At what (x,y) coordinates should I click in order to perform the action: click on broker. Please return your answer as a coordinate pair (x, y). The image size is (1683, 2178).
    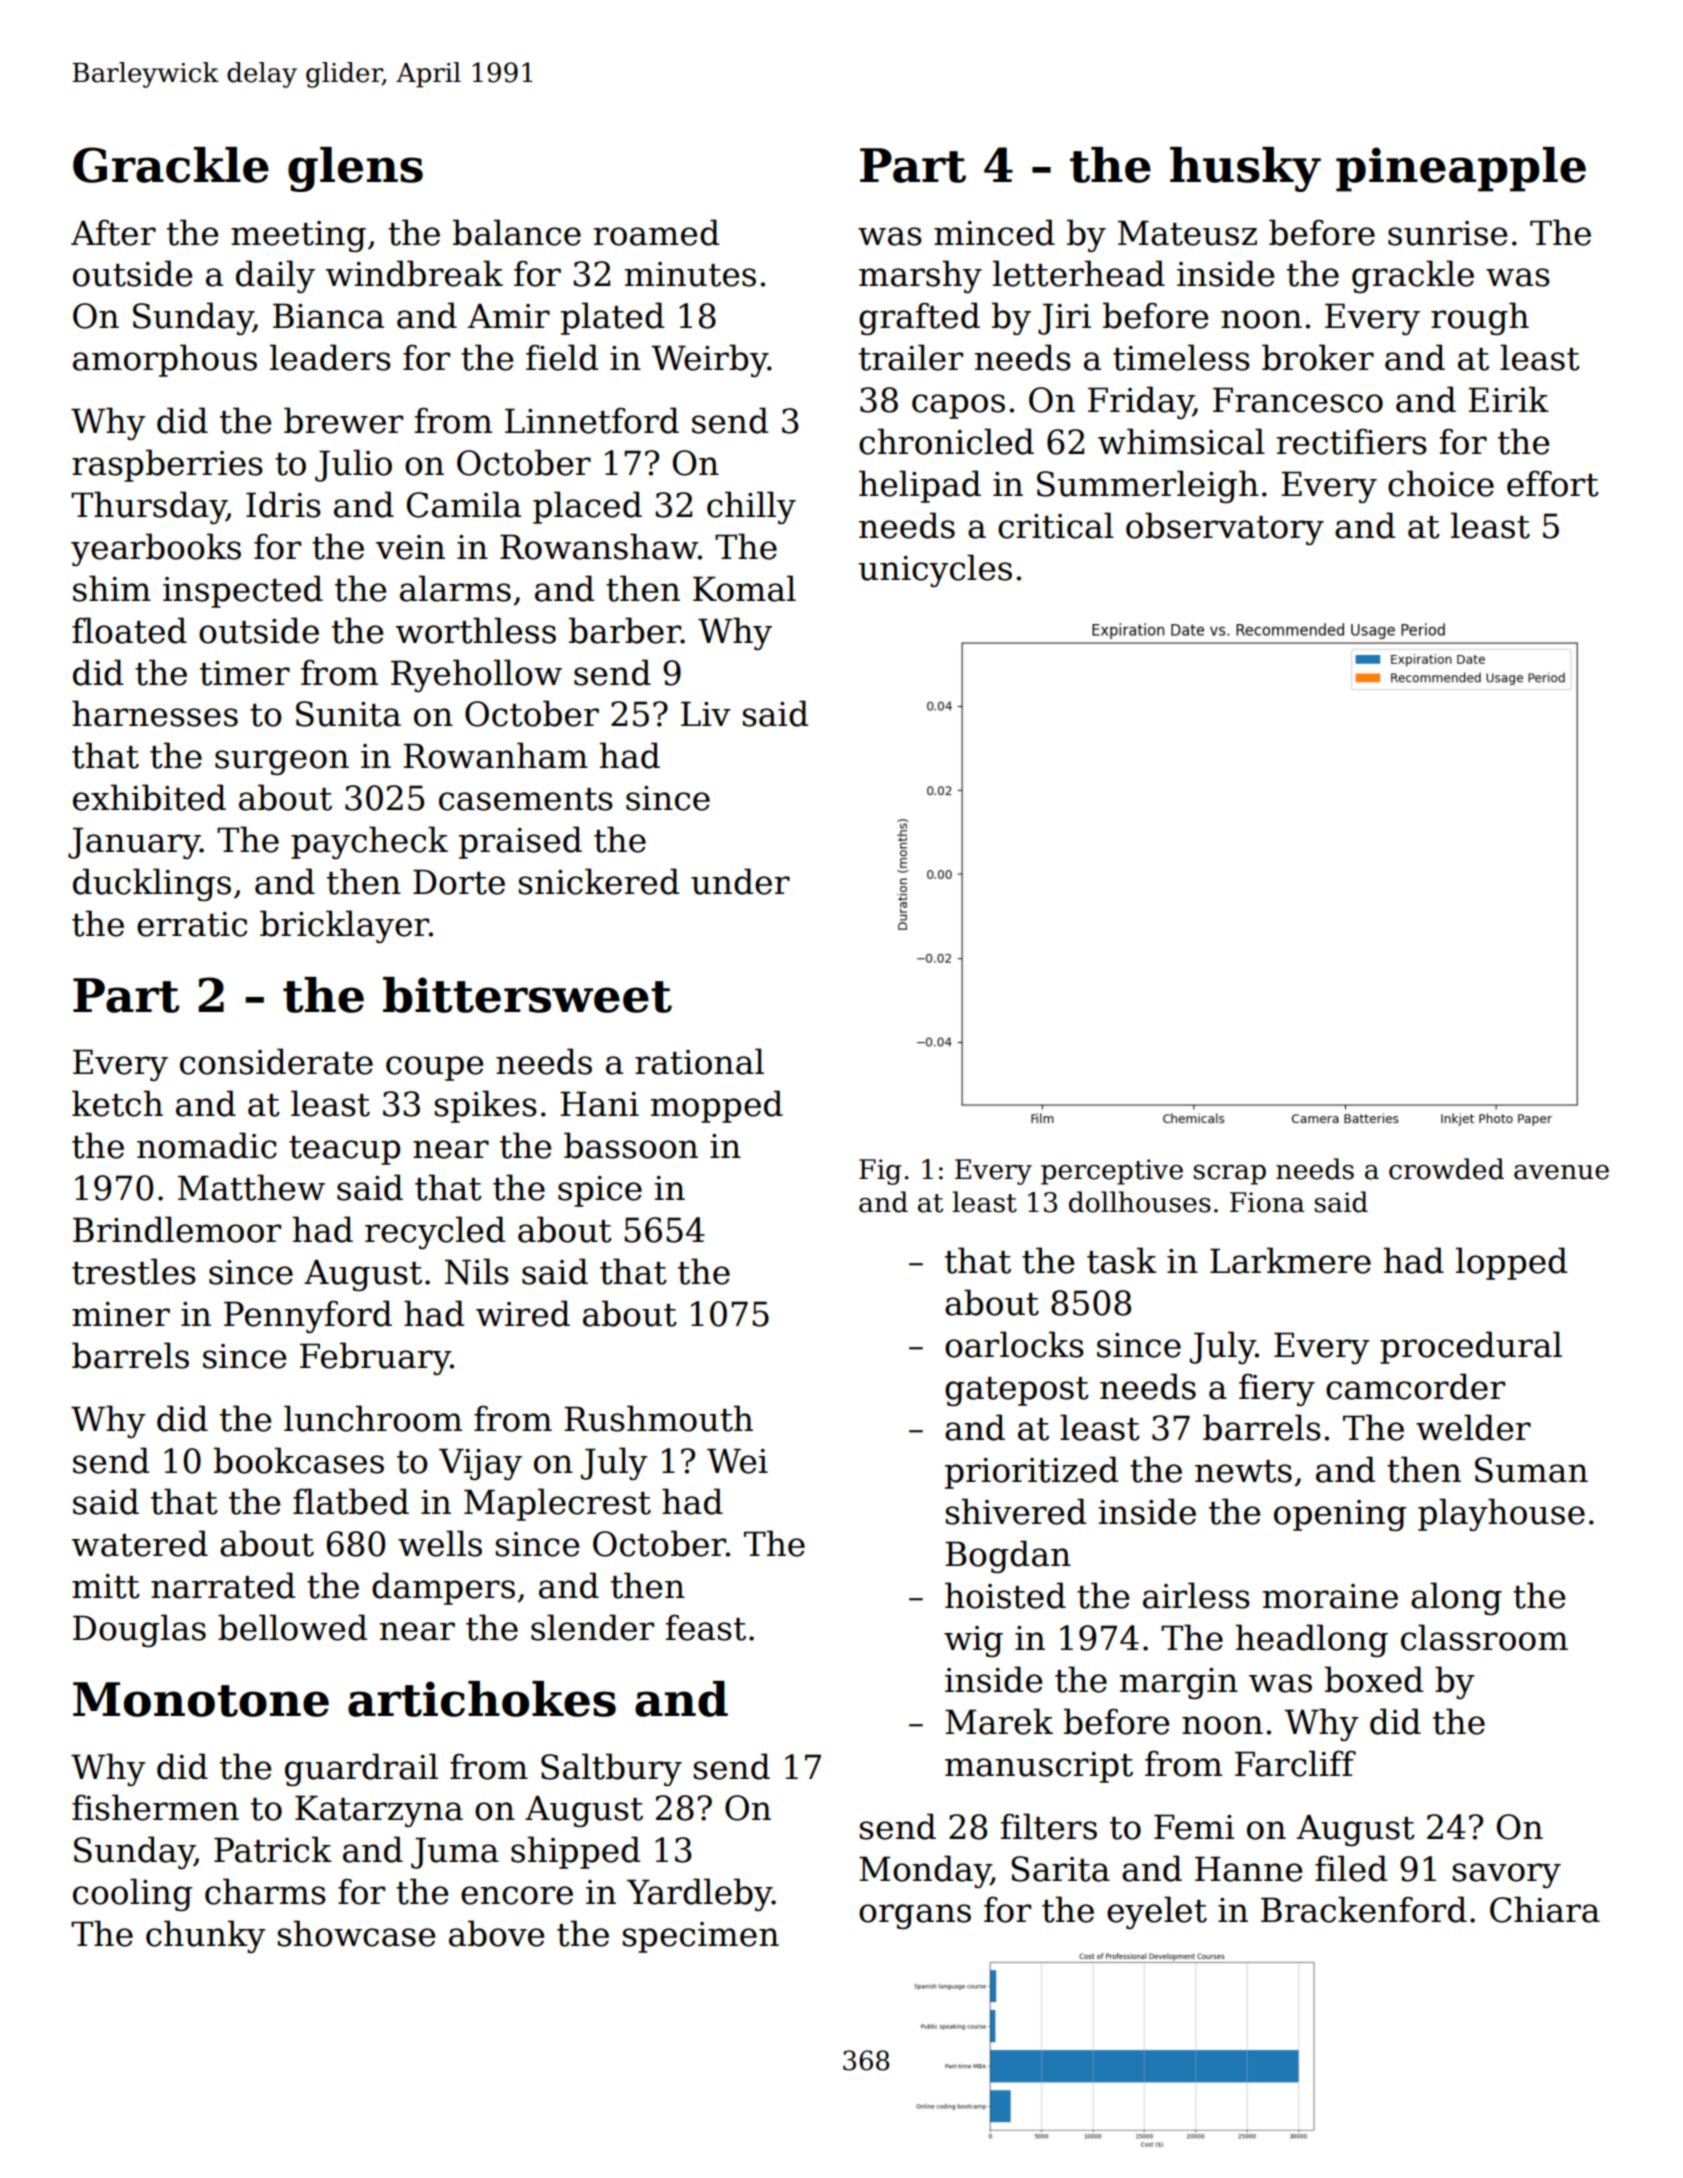
    Looking at the image, I should click on (1318, 357).
